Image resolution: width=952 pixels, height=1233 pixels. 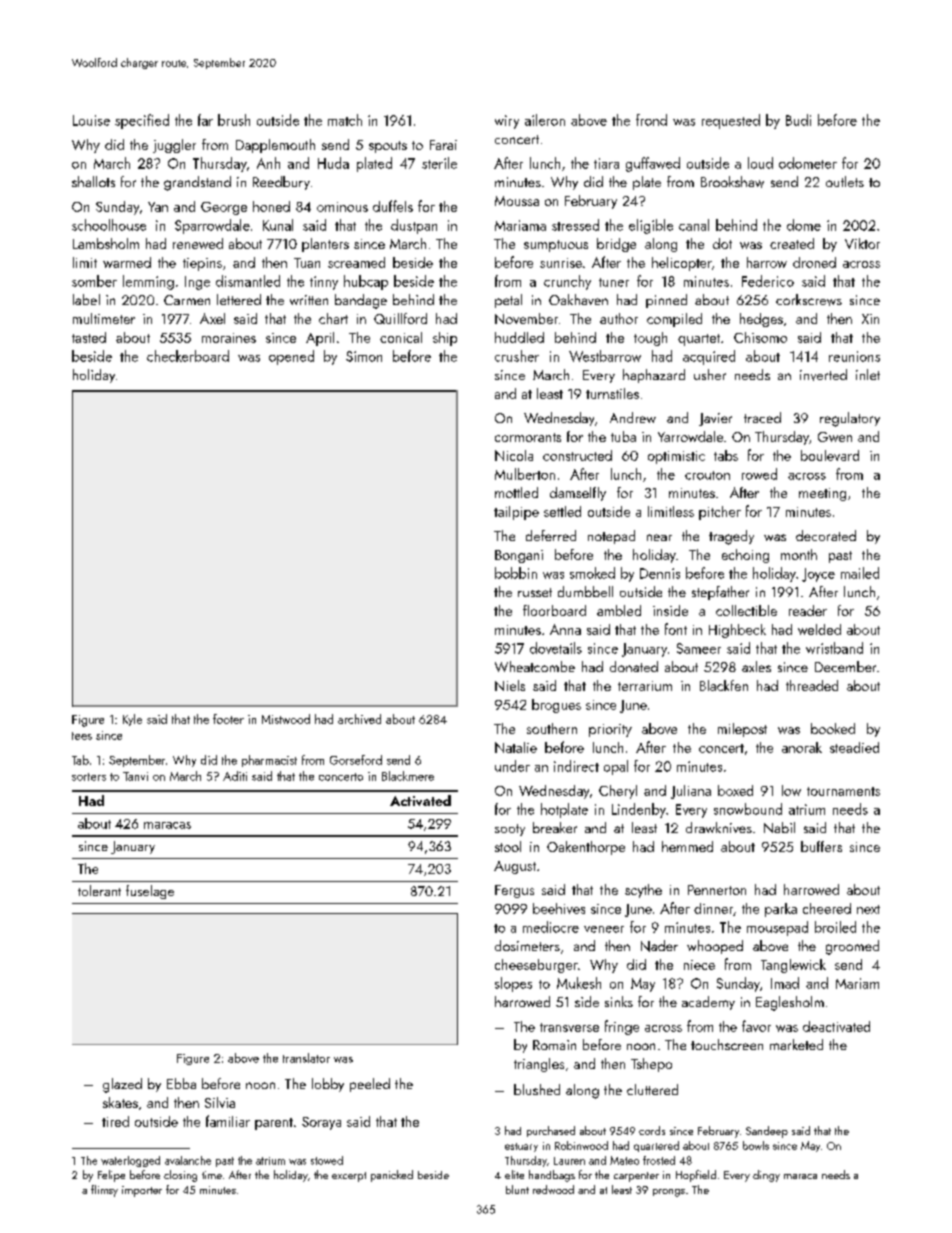 What do you see at coordinates (188, 356) in the screenshot?
I see `checkerboard` at bounding box center [188, 356].
